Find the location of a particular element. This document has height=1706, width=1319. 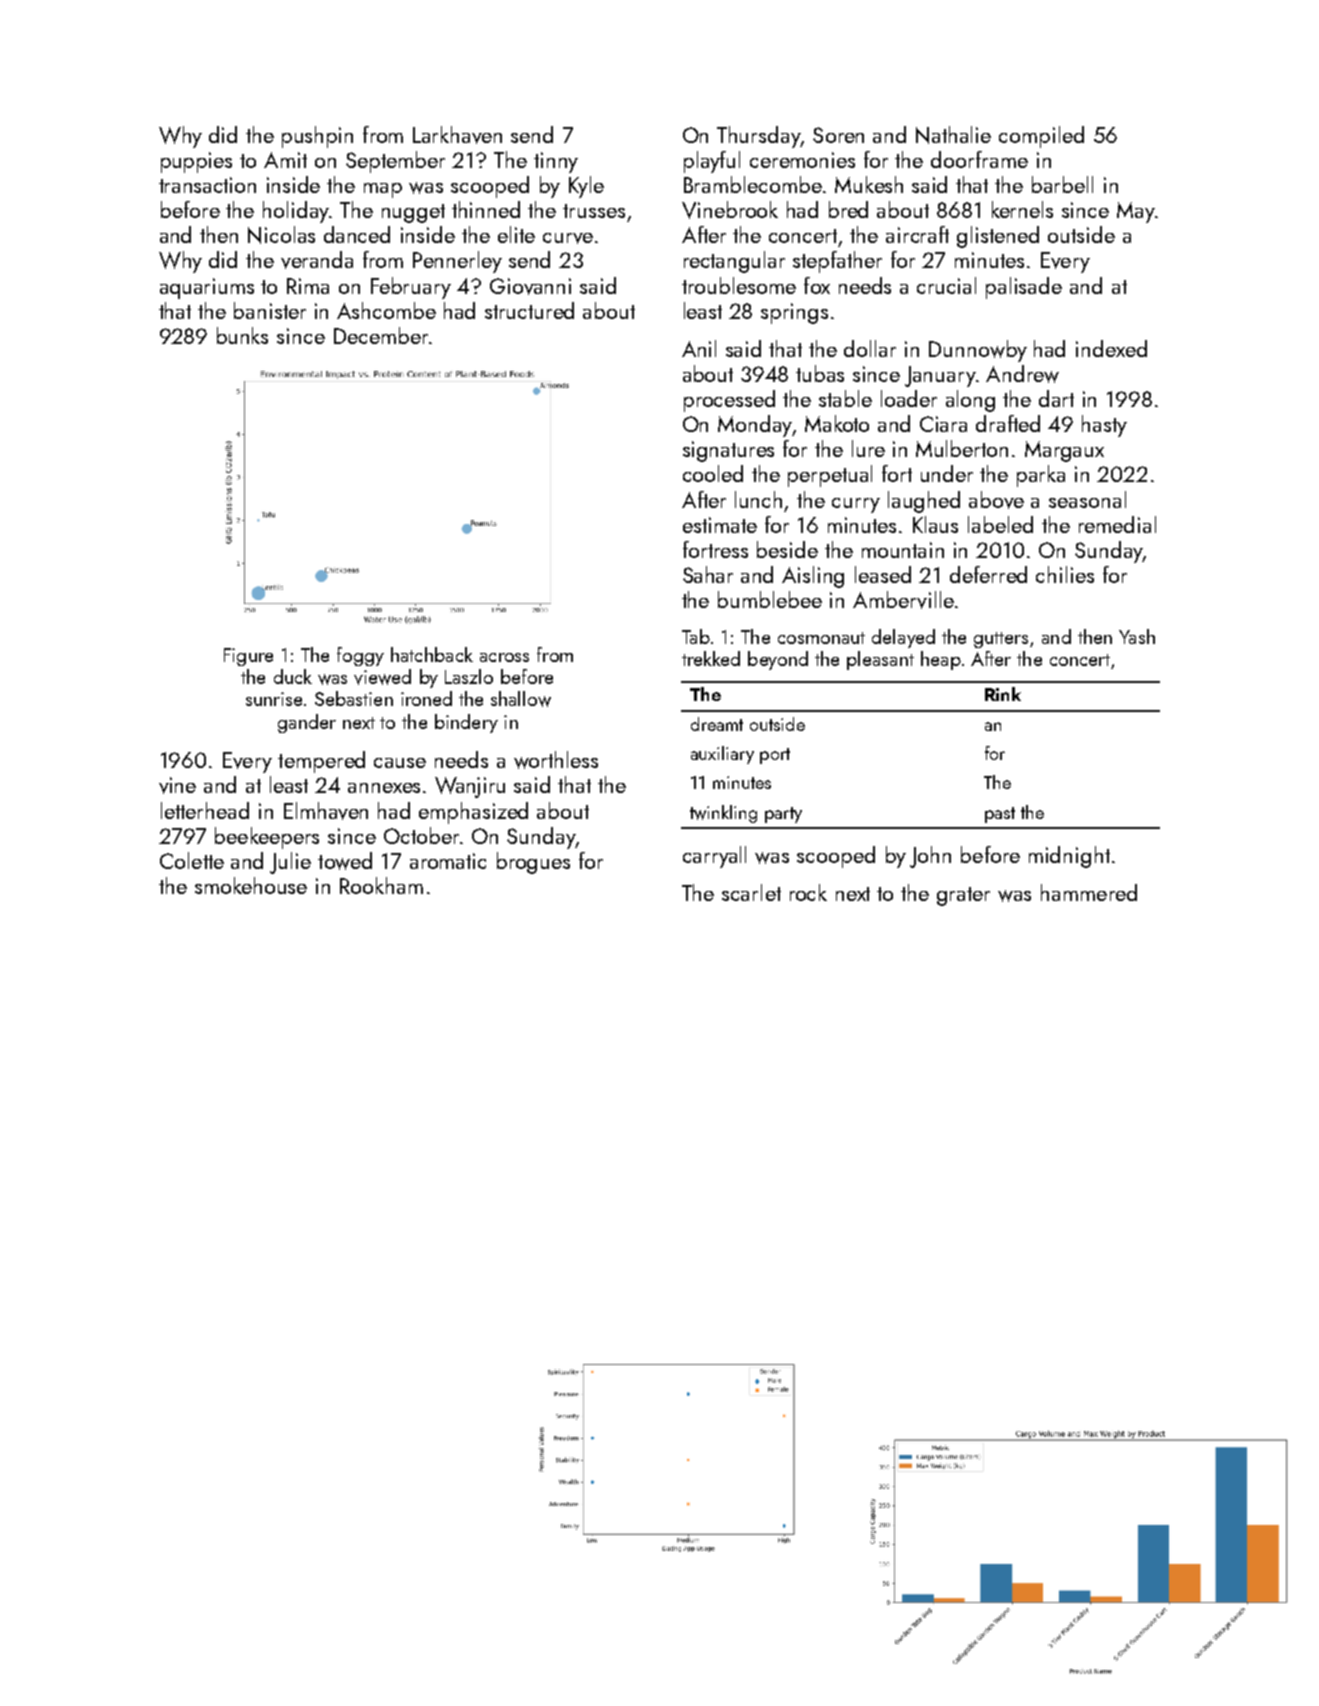

holiday is located at coordinates (296, 212).
